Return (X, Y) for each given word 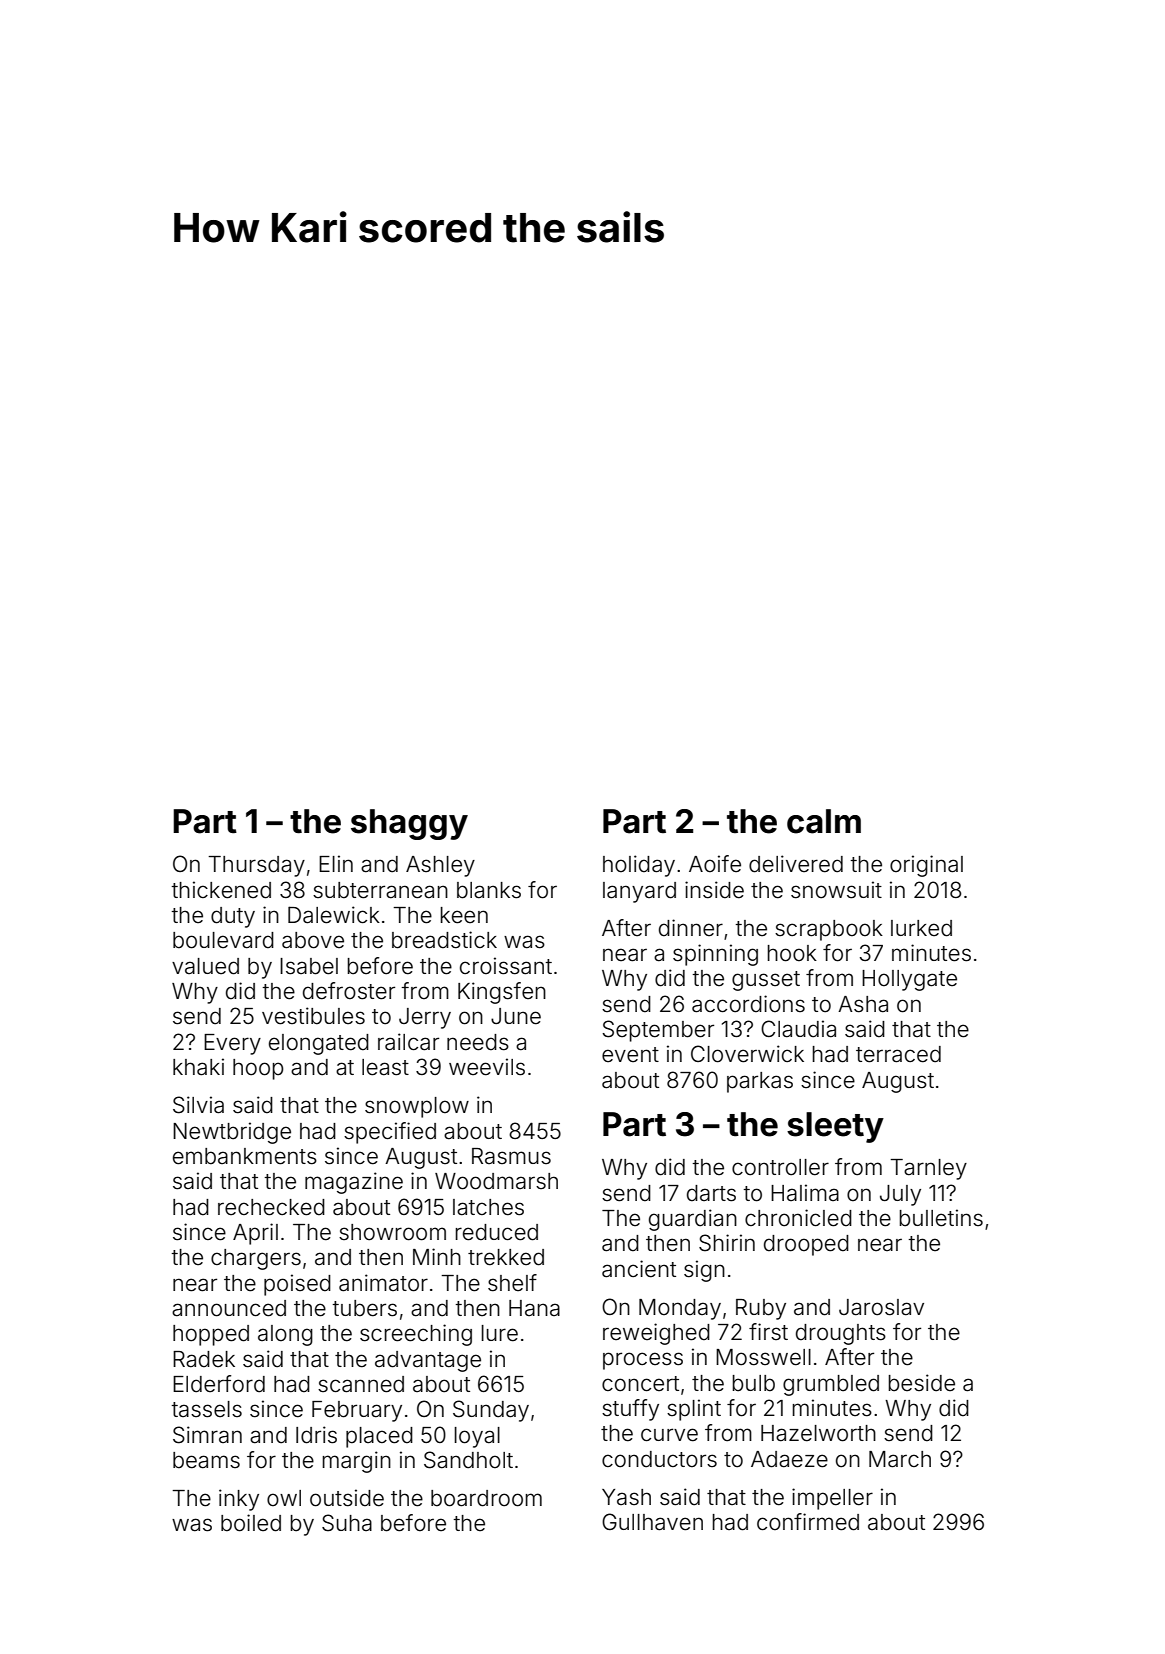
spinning (715, 955)
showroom (392, 1232)
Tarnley (928, 1169)
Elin (336, 863)
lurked (921, 928)
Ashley (440, 866)
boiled (251, 1523)
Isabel (309, 966)
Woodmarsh (496, 1181)
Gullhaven (652, 1522)
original (926, 866)
